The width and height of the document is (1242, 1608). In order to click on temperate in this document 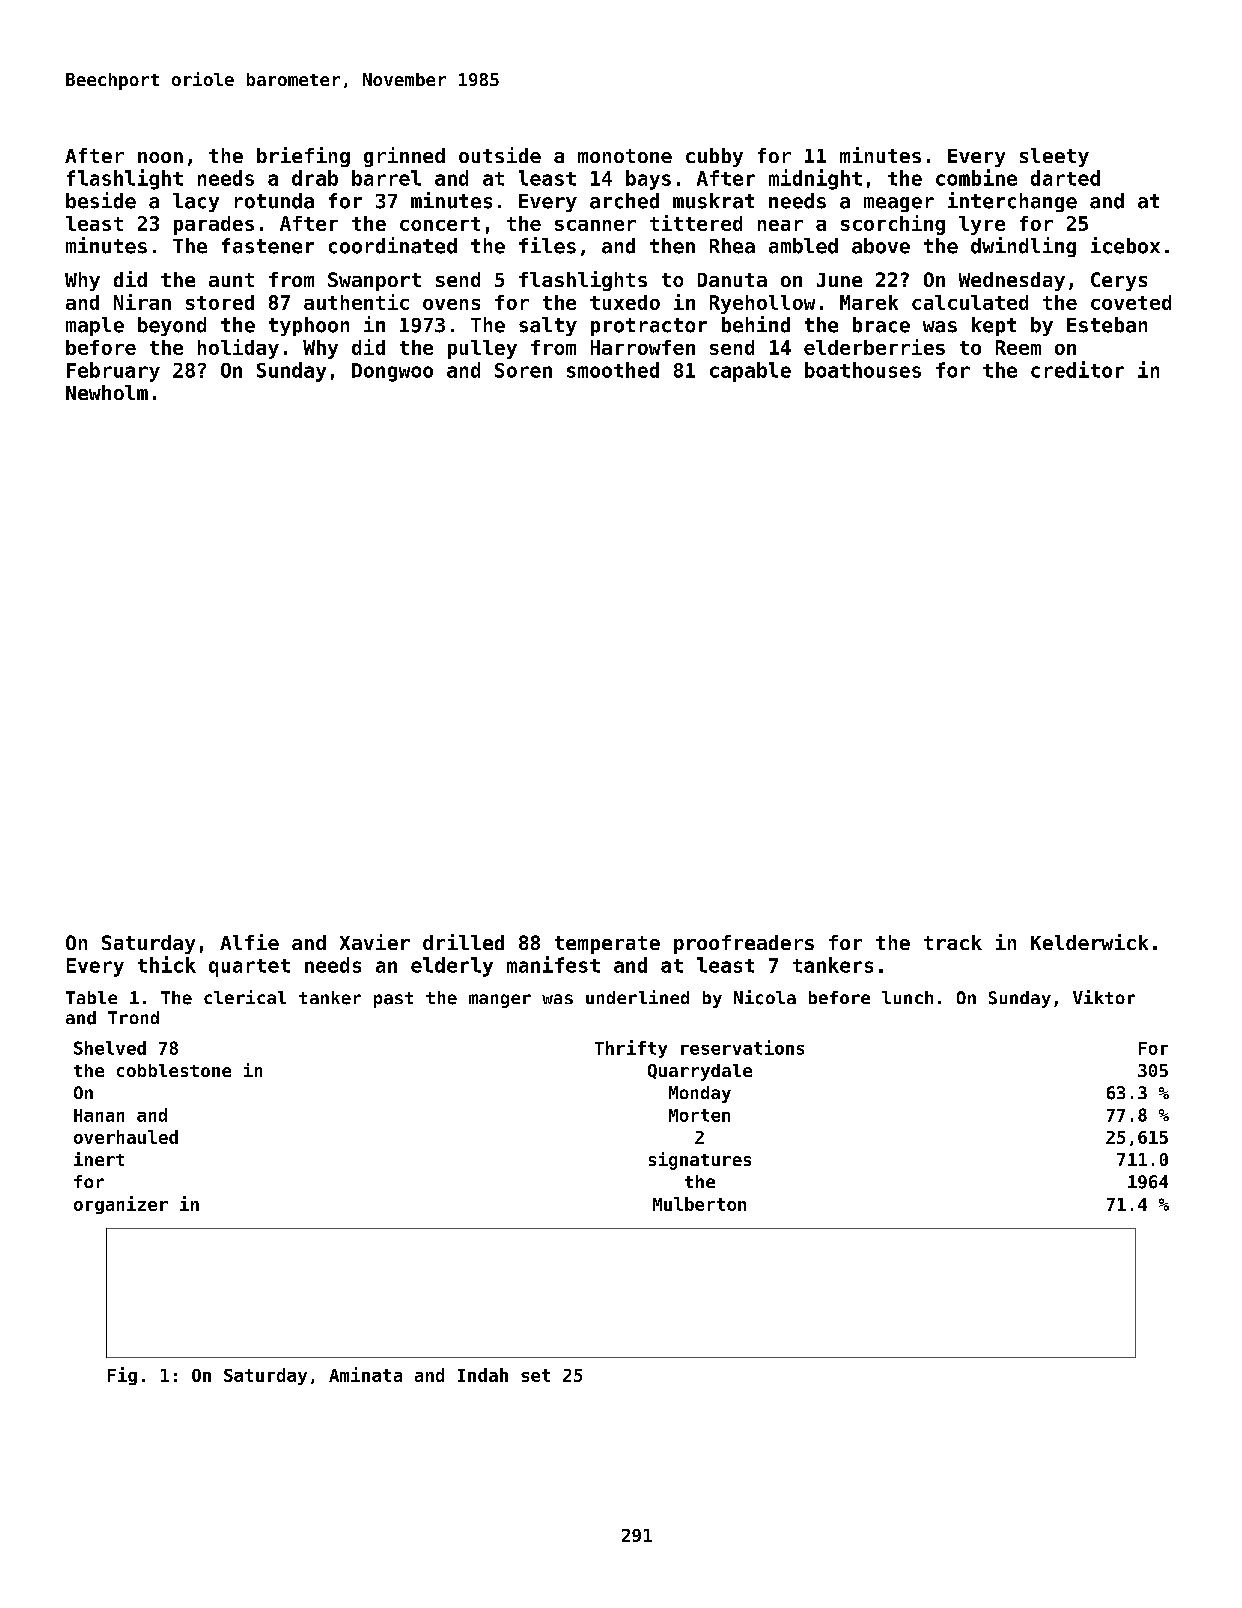, I will do `click(607, 945)`.
